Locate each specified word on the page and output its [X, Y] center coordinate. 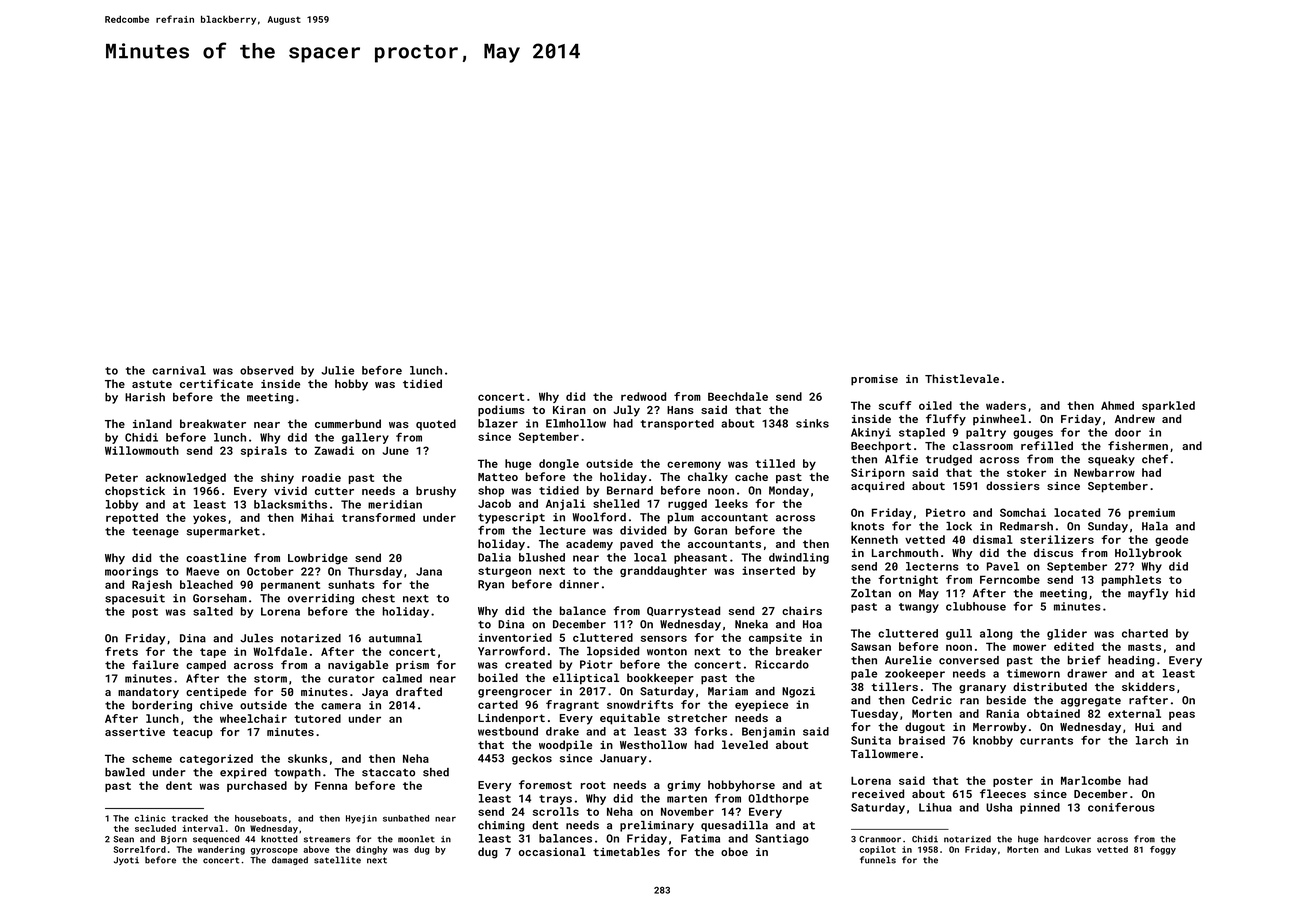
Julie [337, 370]
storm [270, 679]
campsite [775, 638]
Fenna [331, 785]
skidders [1148, 686]
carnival [179, 370]
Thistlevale [962, 378]
